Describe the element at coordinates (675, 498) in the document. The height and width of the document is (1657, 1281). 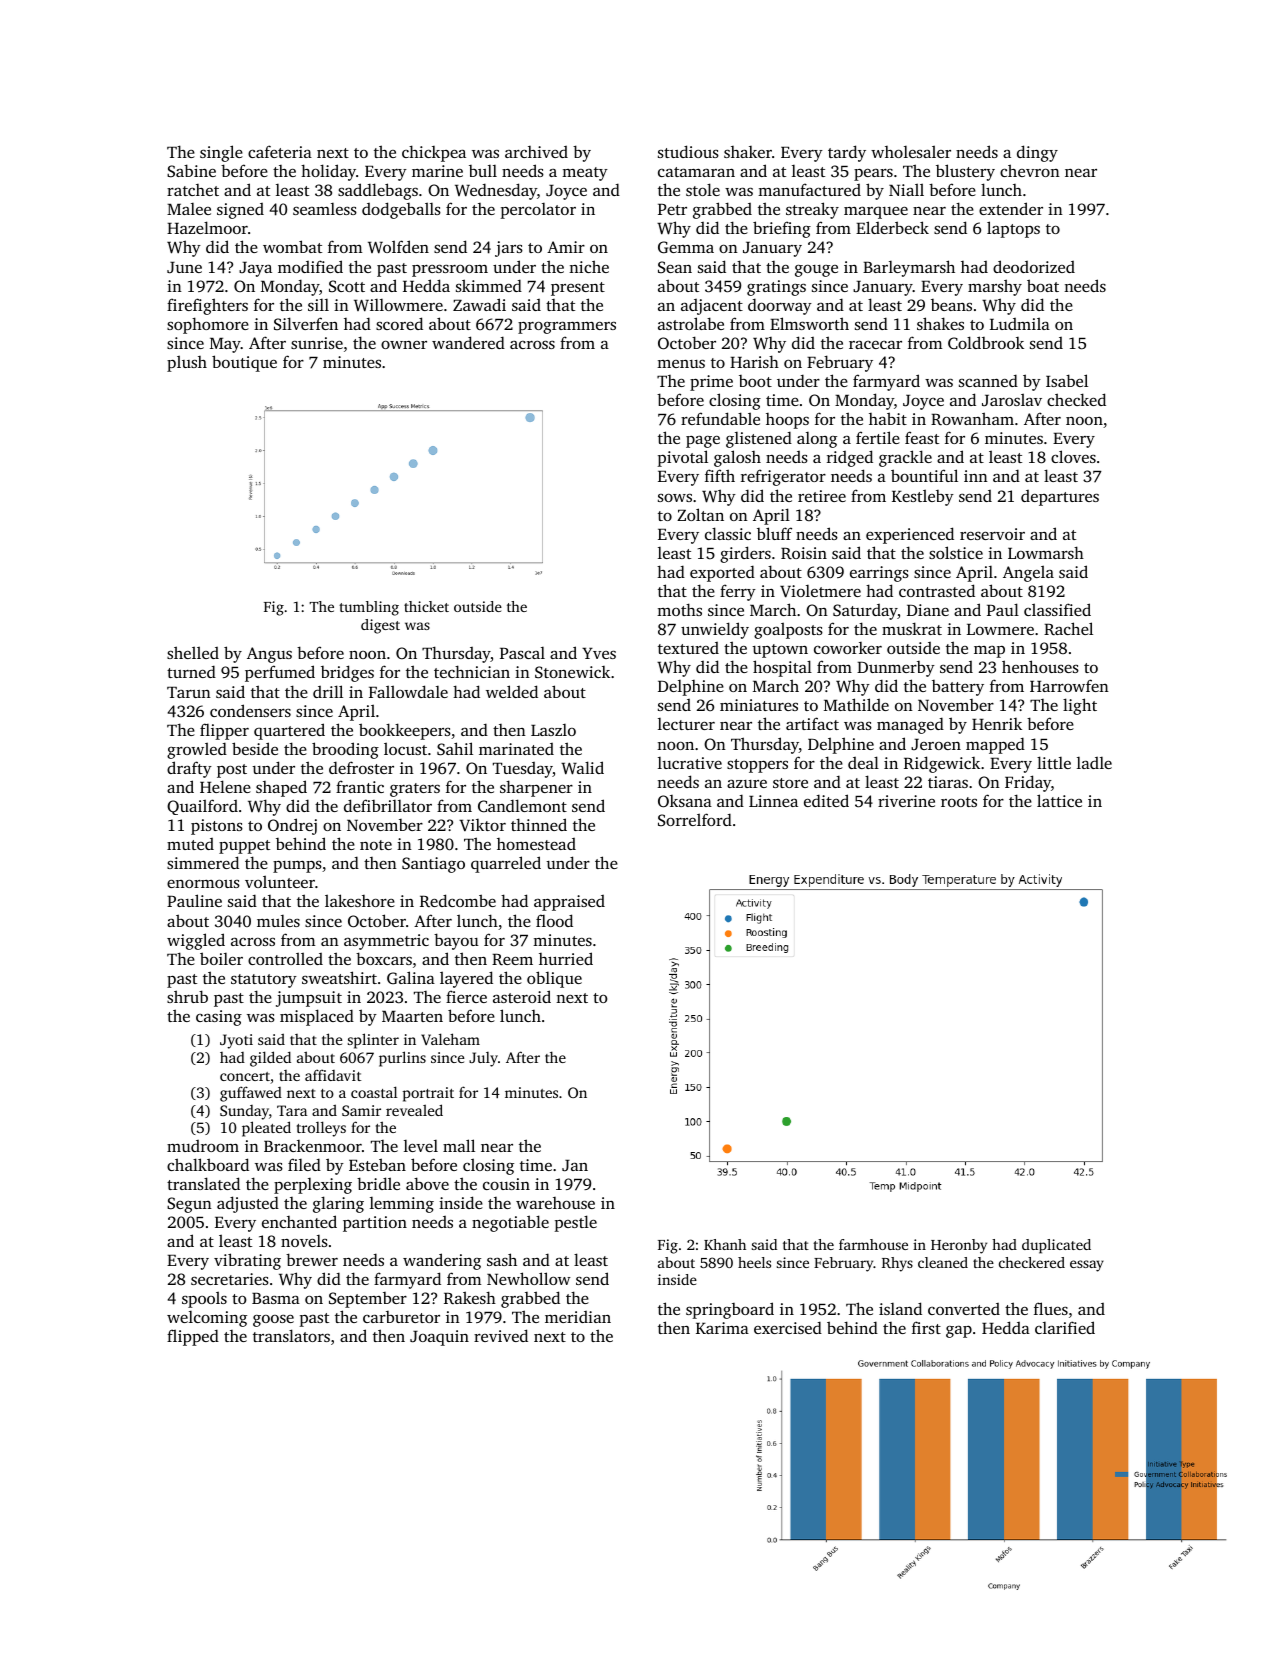
I see `sows` at that location.
